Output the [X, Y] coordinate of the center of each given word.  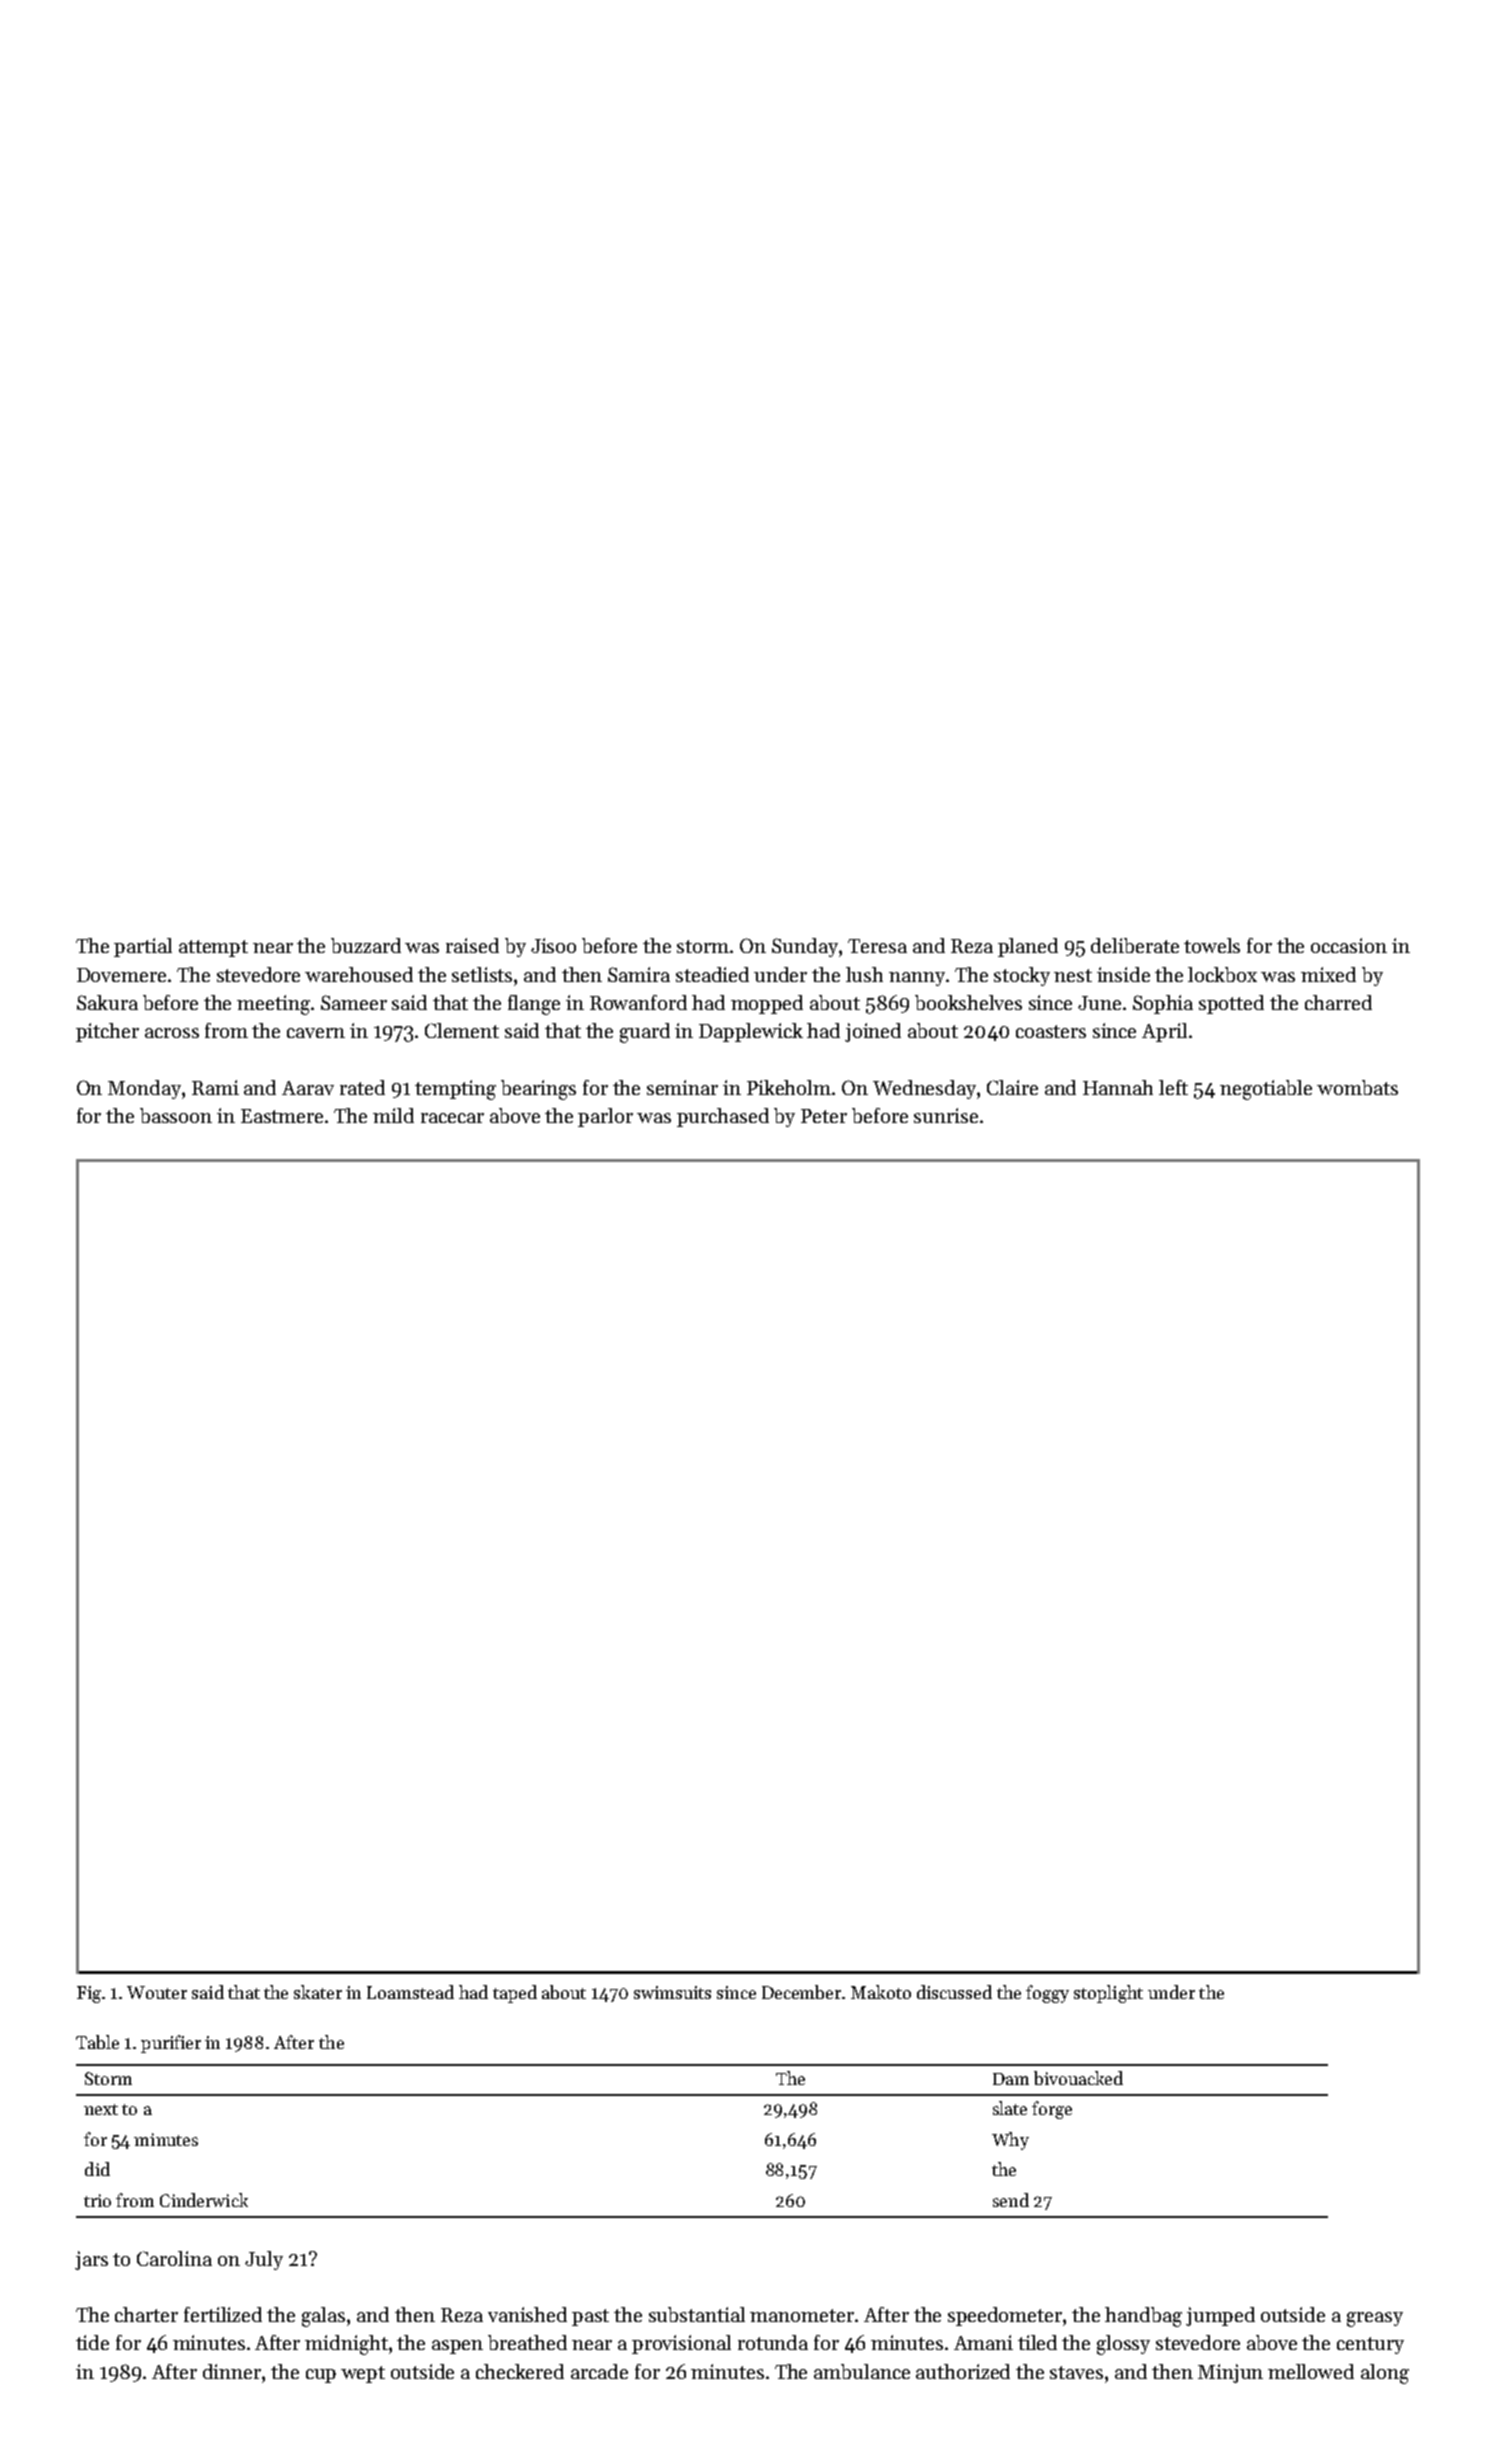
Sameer [354, 1002]
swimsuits [672, 1992]
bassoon [176, 1115]
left [1173, 1087]
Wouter [157, 1992]
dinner [232, 2371]
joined [873, 1032]
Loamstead [410, 1992]
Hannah [1118, 1087]
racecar [452, 1118]
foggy [1047, 1994]
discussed [954, 1992]
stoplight [1108, 1994]
